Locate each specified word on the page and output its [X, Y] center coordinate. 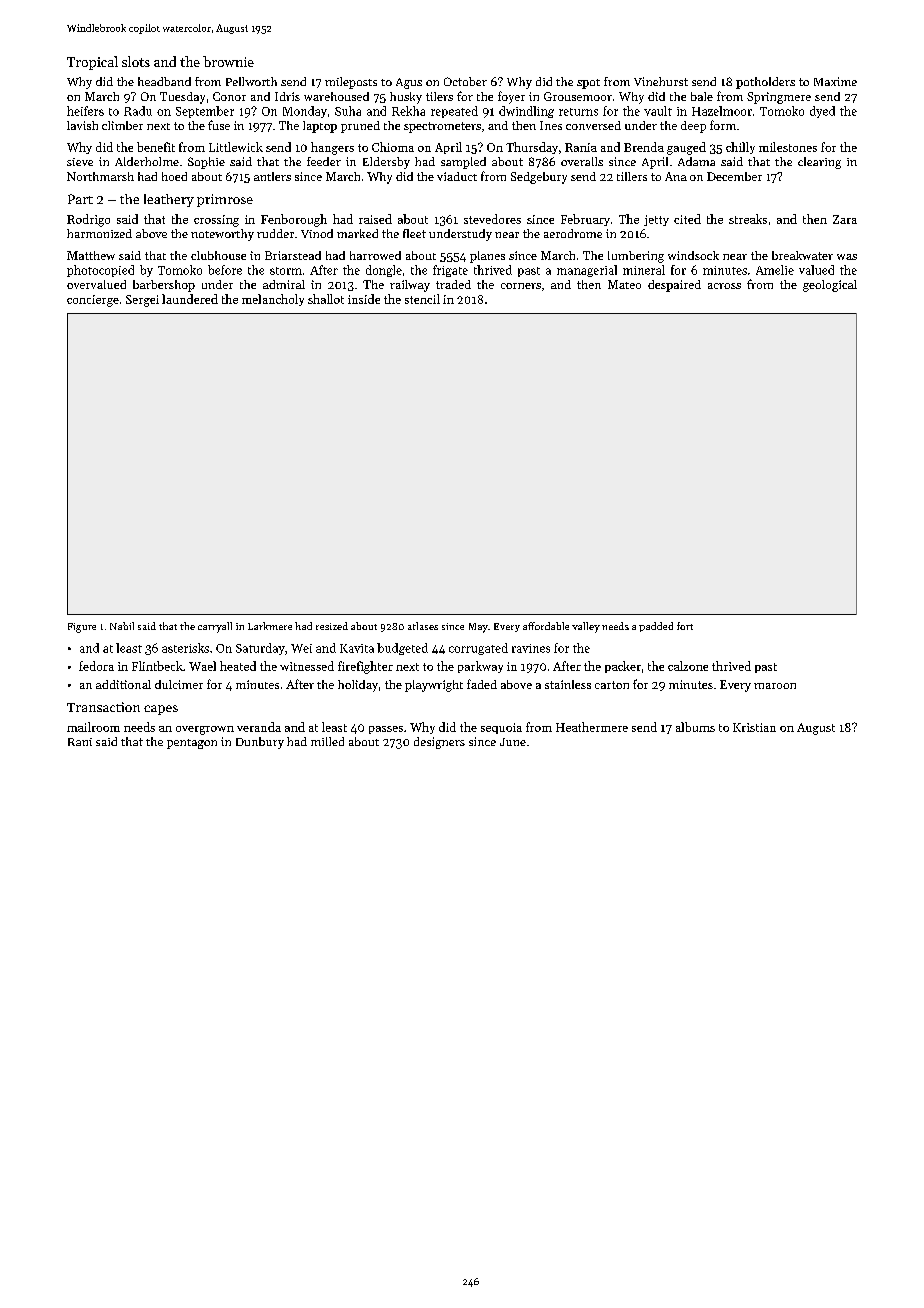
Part [80, 199]
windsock [693, 255]
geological [830, 286]
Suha [348, 111]
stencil [422, 299]
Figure [82, 628]
